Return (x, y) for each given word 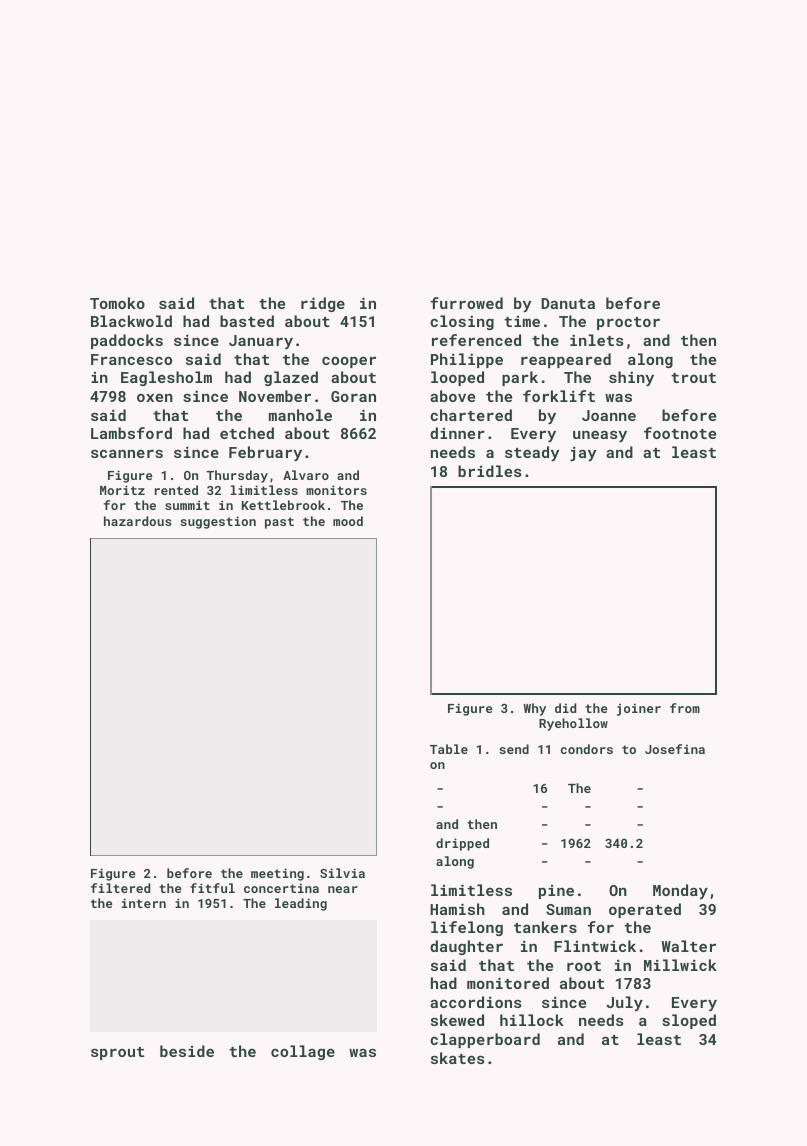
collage (303, 1052)
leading (301, 904)
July (624, 1004)
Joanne (609, 415)
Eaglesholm (166, 378)
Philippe (467, 360)
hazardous (138, 521)
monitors (336, 490)
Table (449, 749)
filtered (120, 888)
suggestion (218, 522)
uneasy (600, 436)
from (685, 708)
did (565, 708)
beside (187, 1051)
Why (534, 709)
